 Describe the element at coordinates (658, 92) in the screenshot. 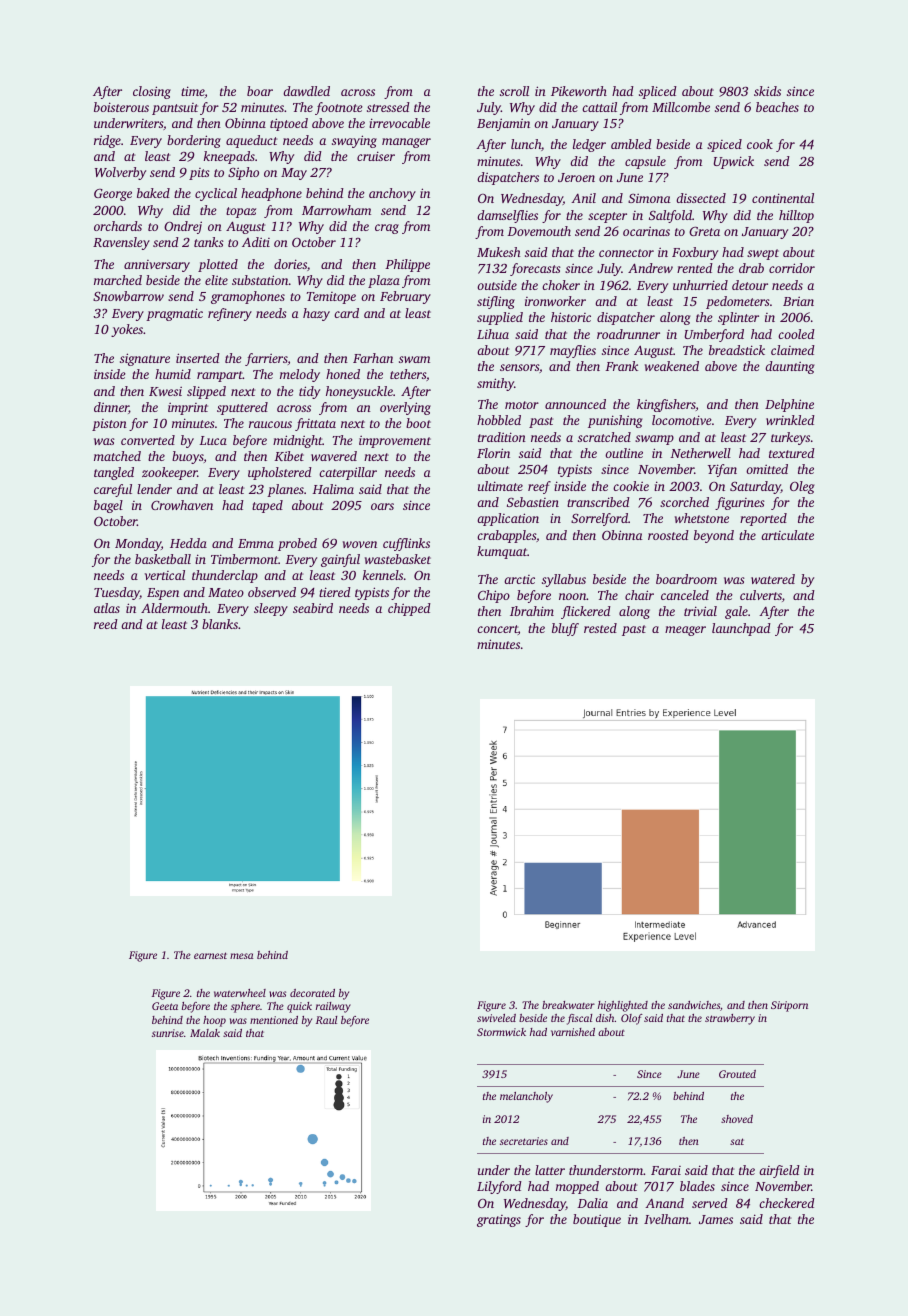

I see `spliced` at that location.
